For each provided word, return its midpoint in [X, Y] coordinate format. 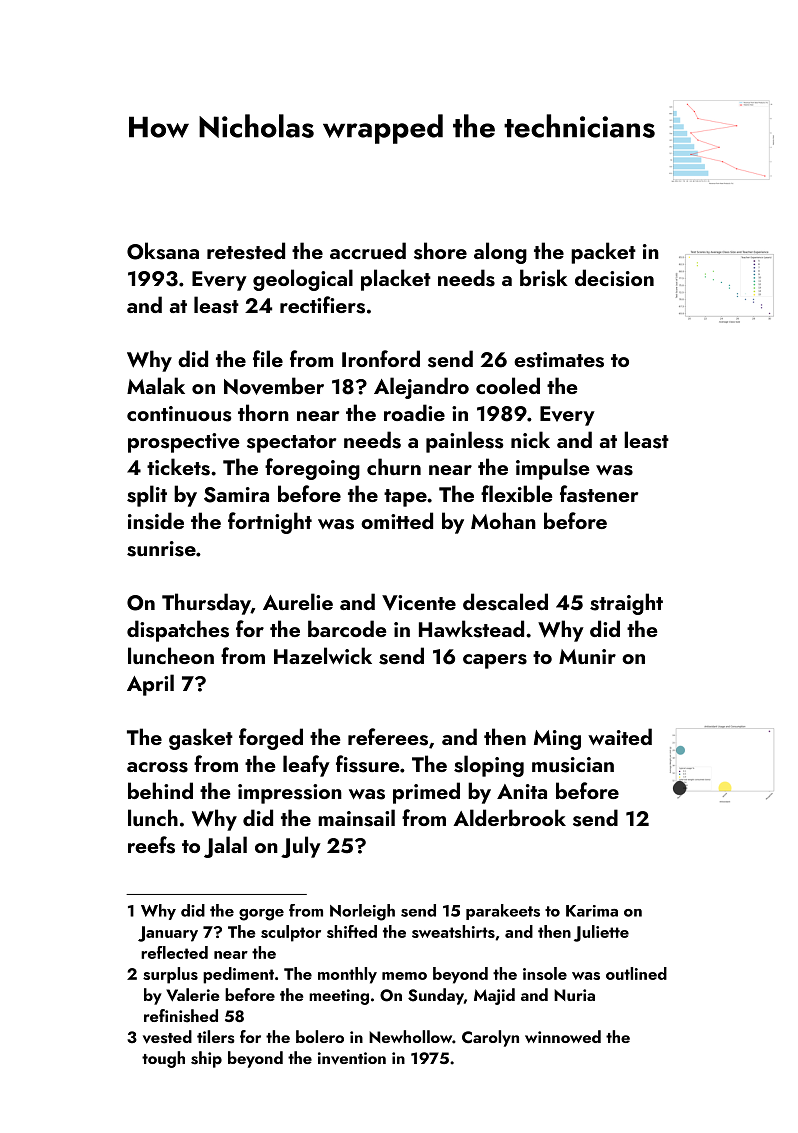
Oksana [163, 251]
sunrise [161, 549]
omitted [397, 520]
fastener [599, 494]
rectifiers [322, 305]
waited [620, 736]
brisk [544, 278]
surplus [170, 975]
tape [405, 498]
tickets [178, 467]
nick [530, 439]
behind [160, 790]
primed [426, 793]
